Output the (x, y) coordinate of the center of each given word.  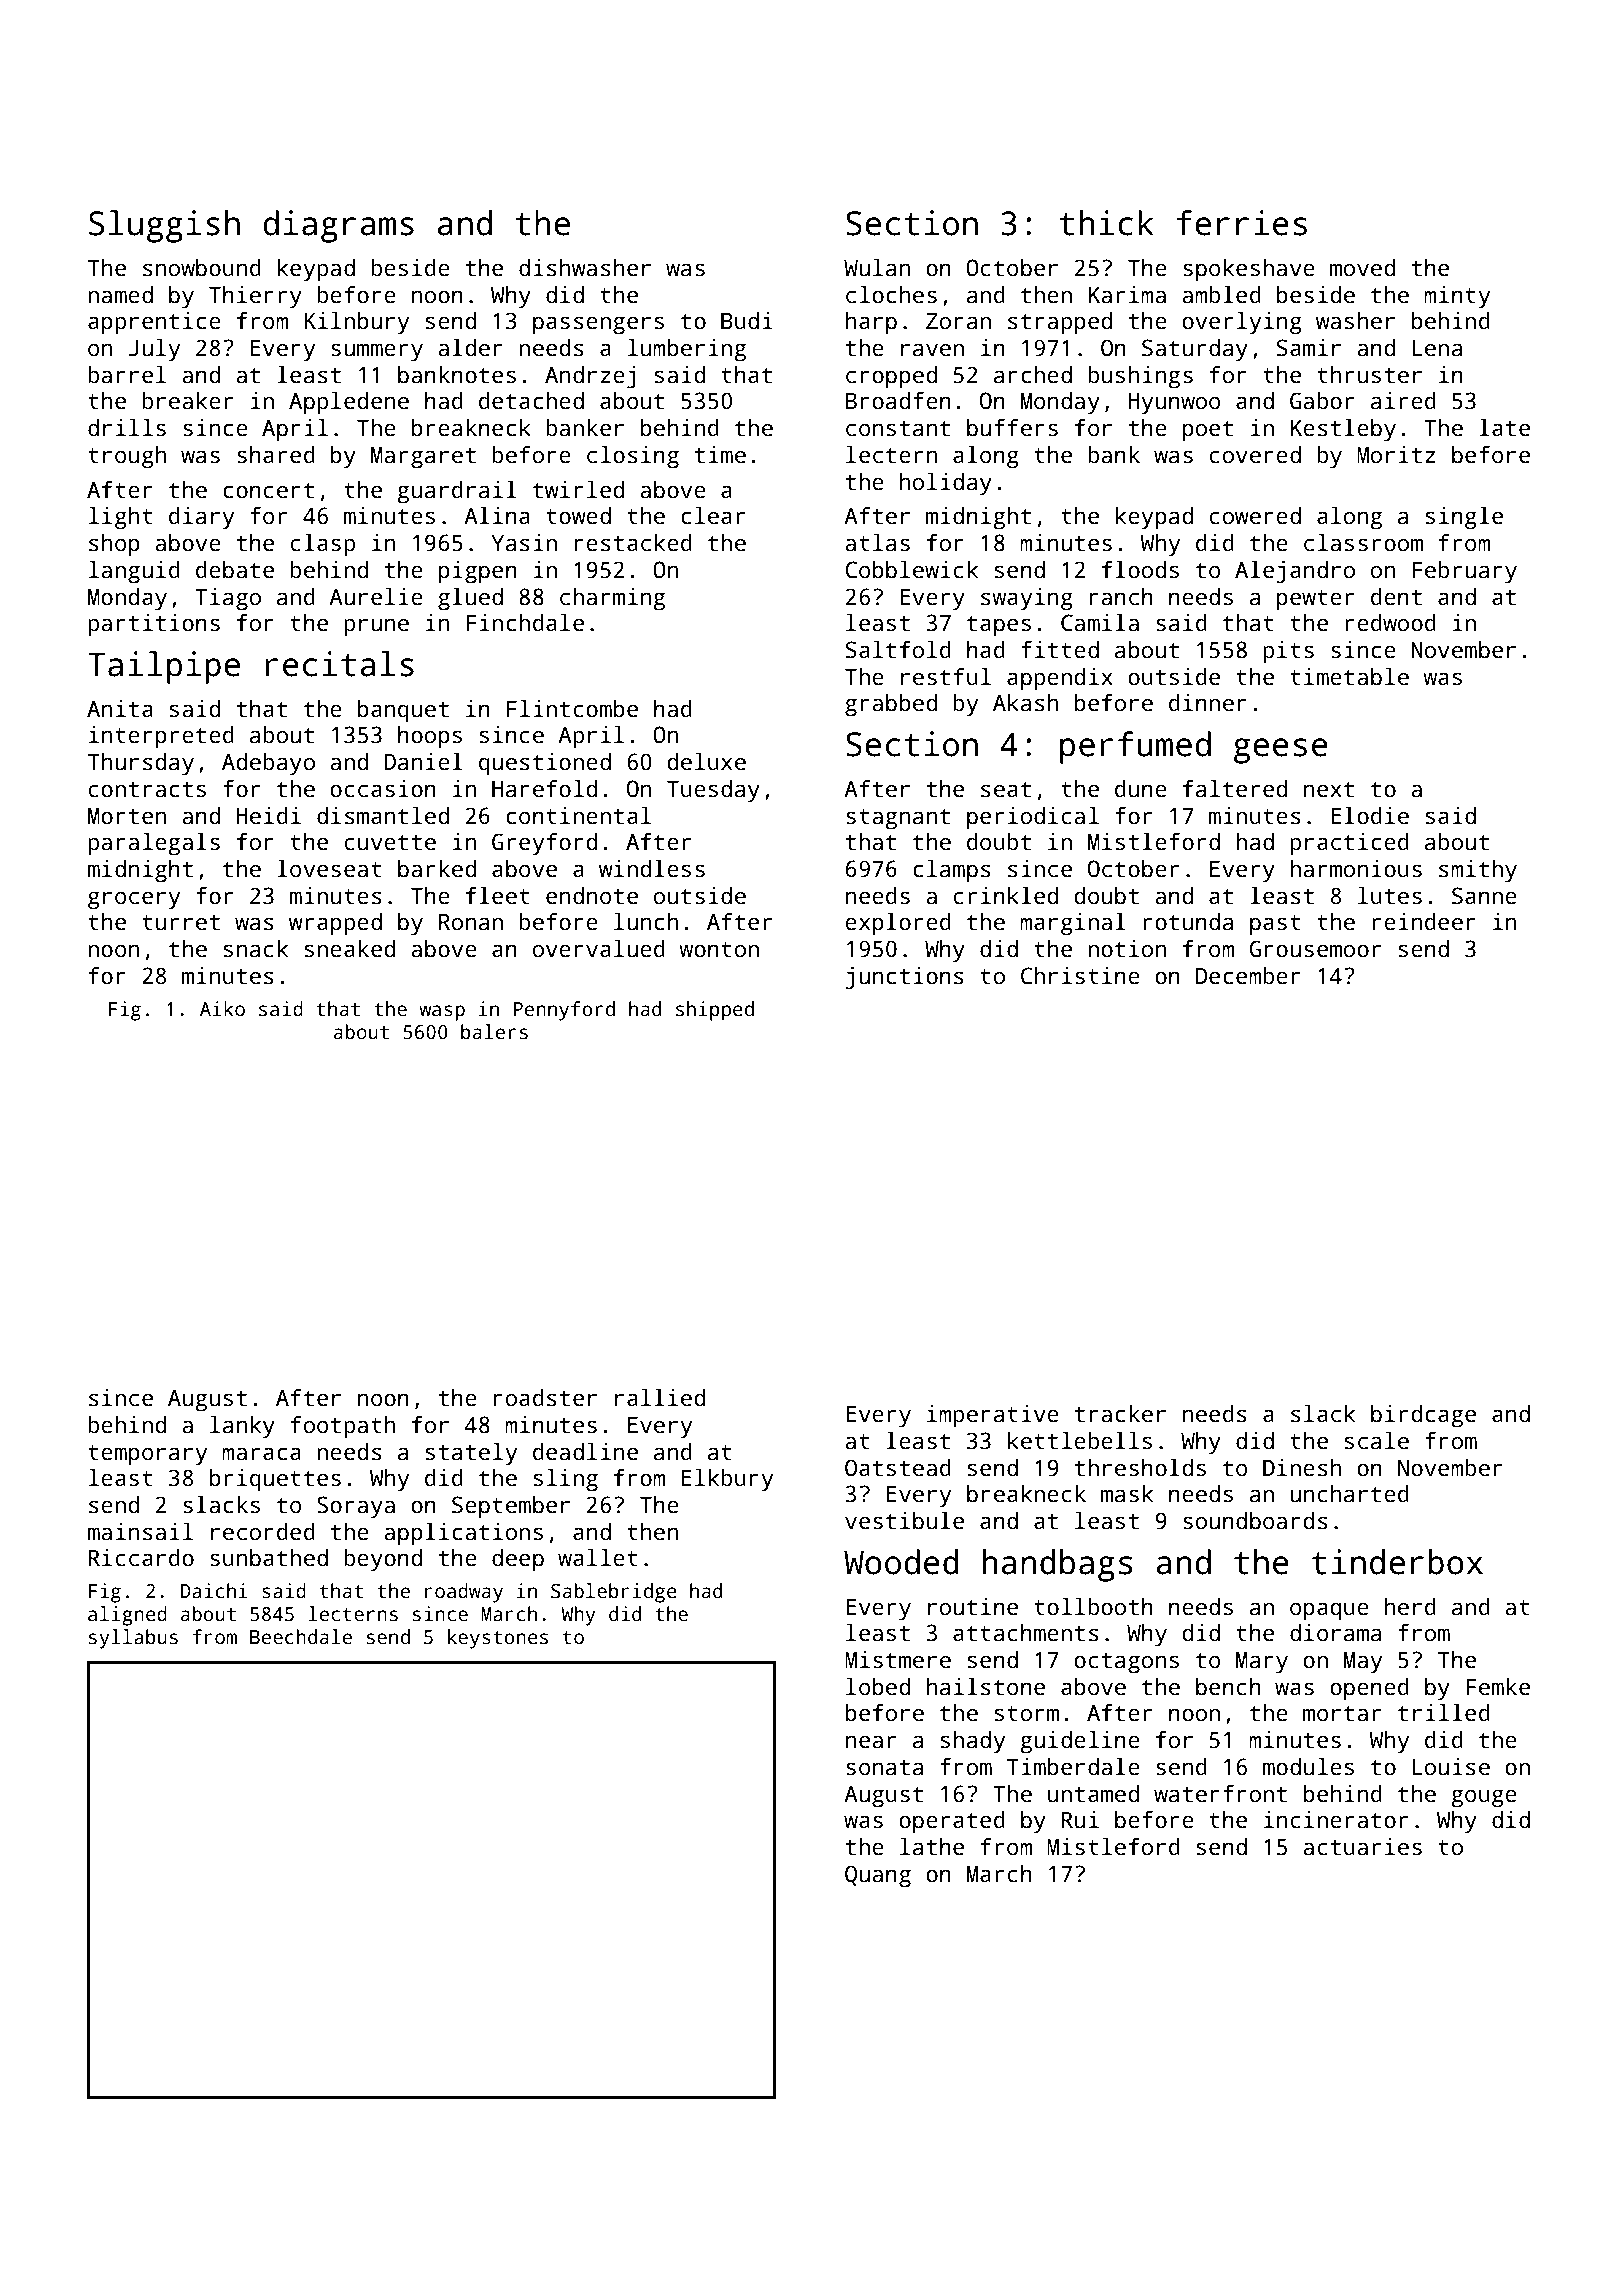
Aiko (222, 1009)
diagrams (338, 226)
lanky (242, 1427)
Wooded (901, 1562)
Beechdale (301, 1637)
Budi (747, 321)
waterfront (1220, 1794)
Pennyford (564, 1011)
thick (1107, 223)
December (1248, 976)
